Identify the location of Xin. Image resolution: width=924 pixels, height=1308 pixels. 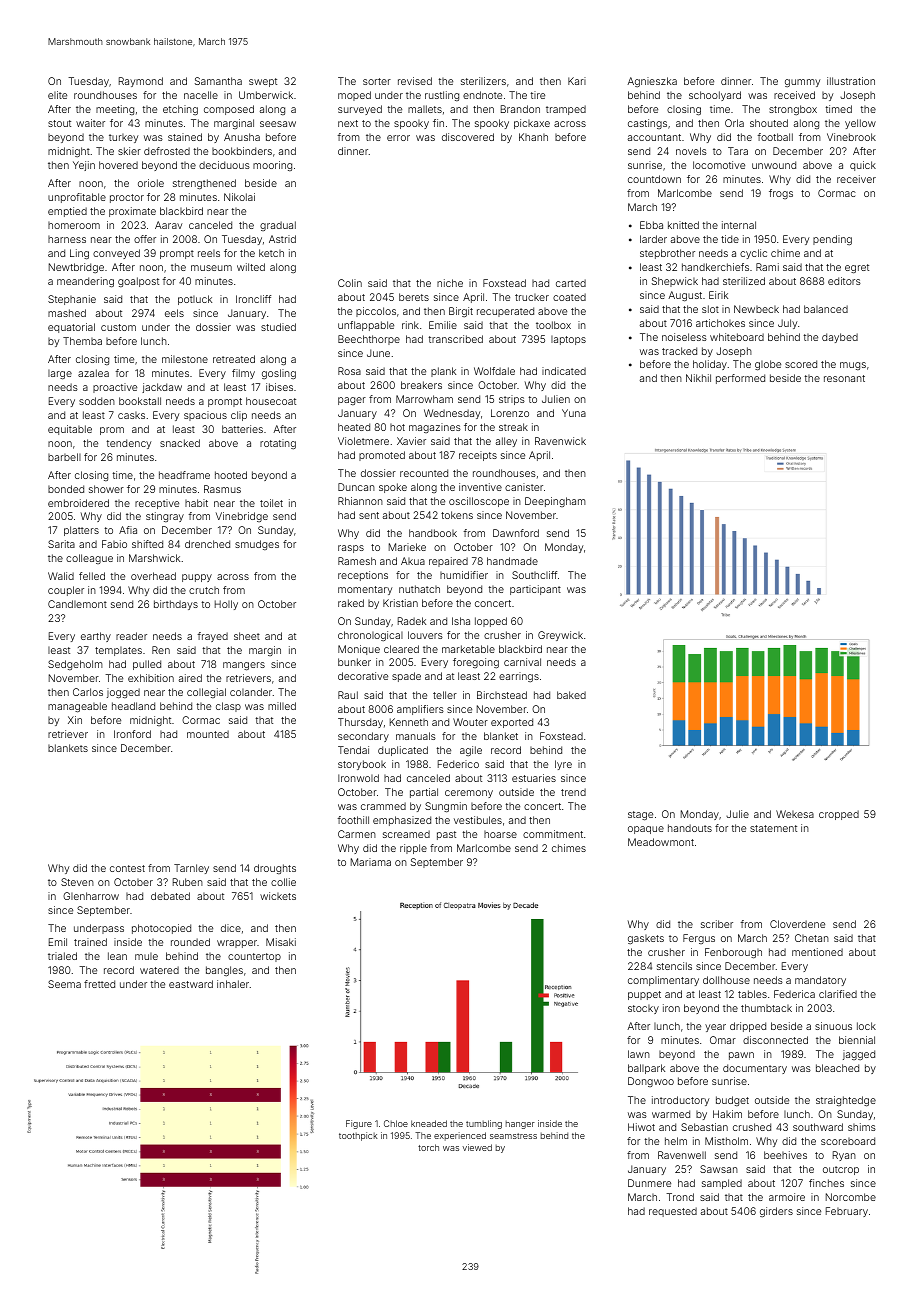
(75, 720).
